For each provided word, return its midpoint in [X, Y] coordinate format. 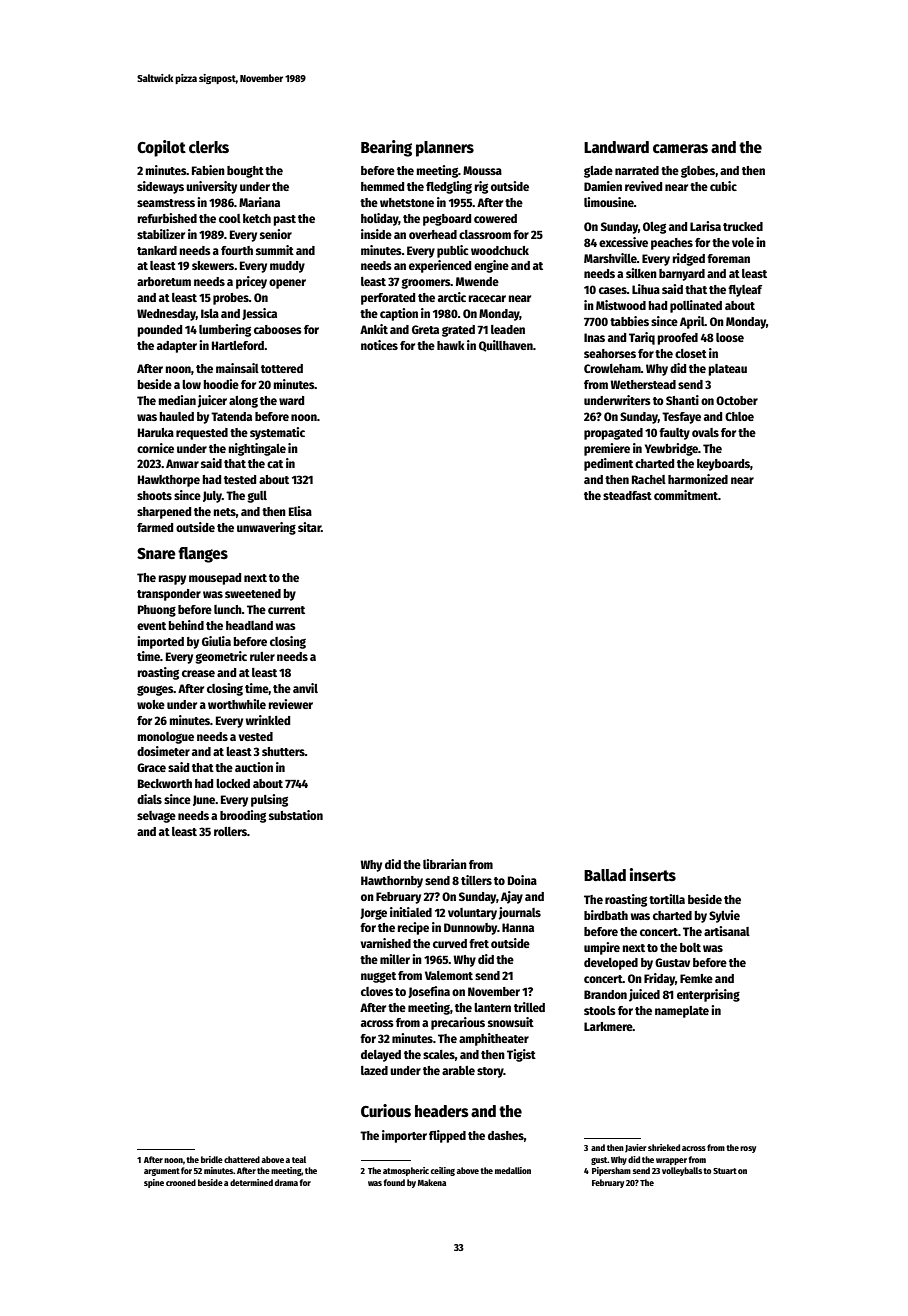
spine [154, 1183]
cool [230, 218]
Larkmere [608, 1026]
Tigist [521, 1055]
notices [379, 345]
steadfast [627, 495]
